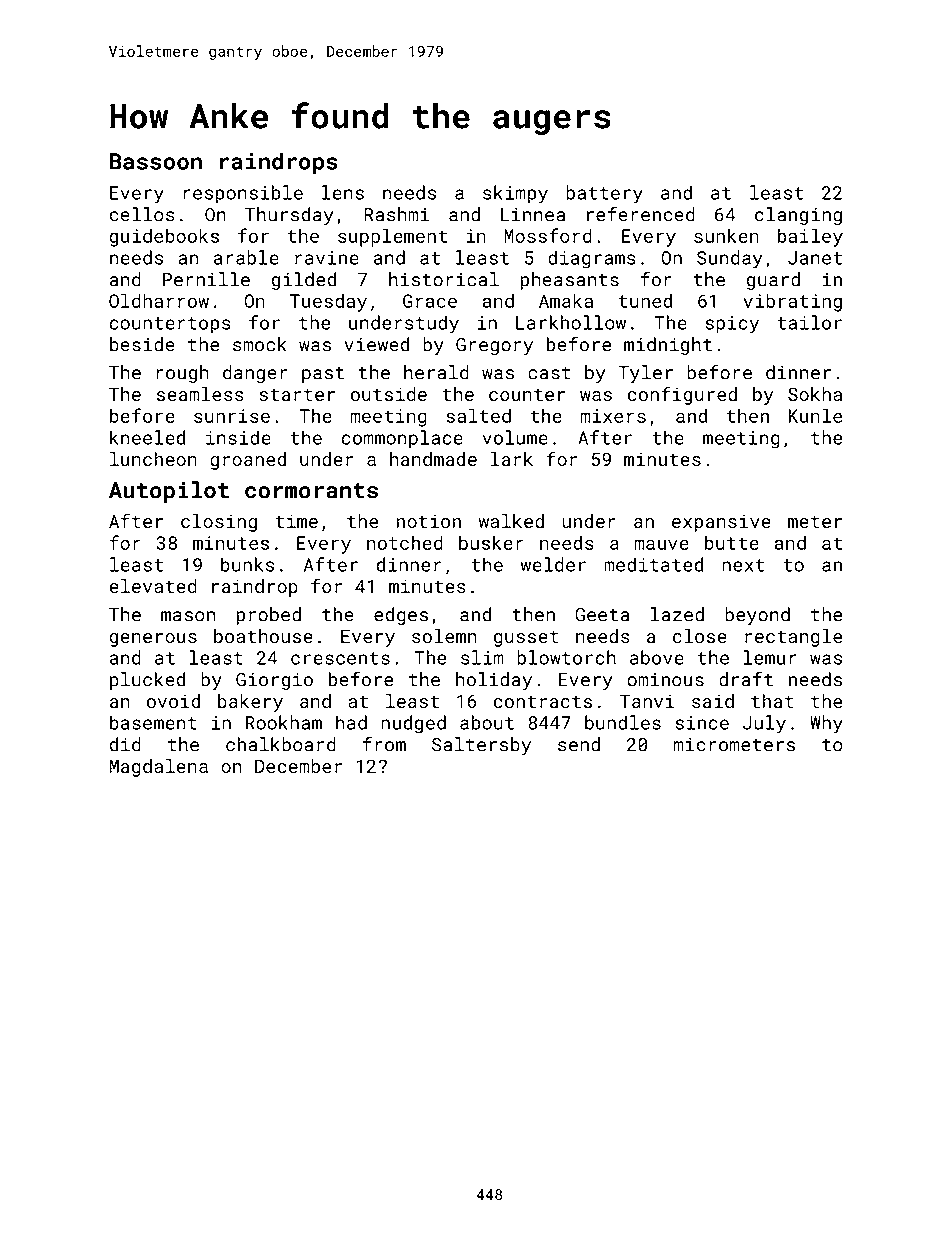 Image resolution: width=952 pixels, height=1233 pixels. I want to click on butte, so click(732, 543).
